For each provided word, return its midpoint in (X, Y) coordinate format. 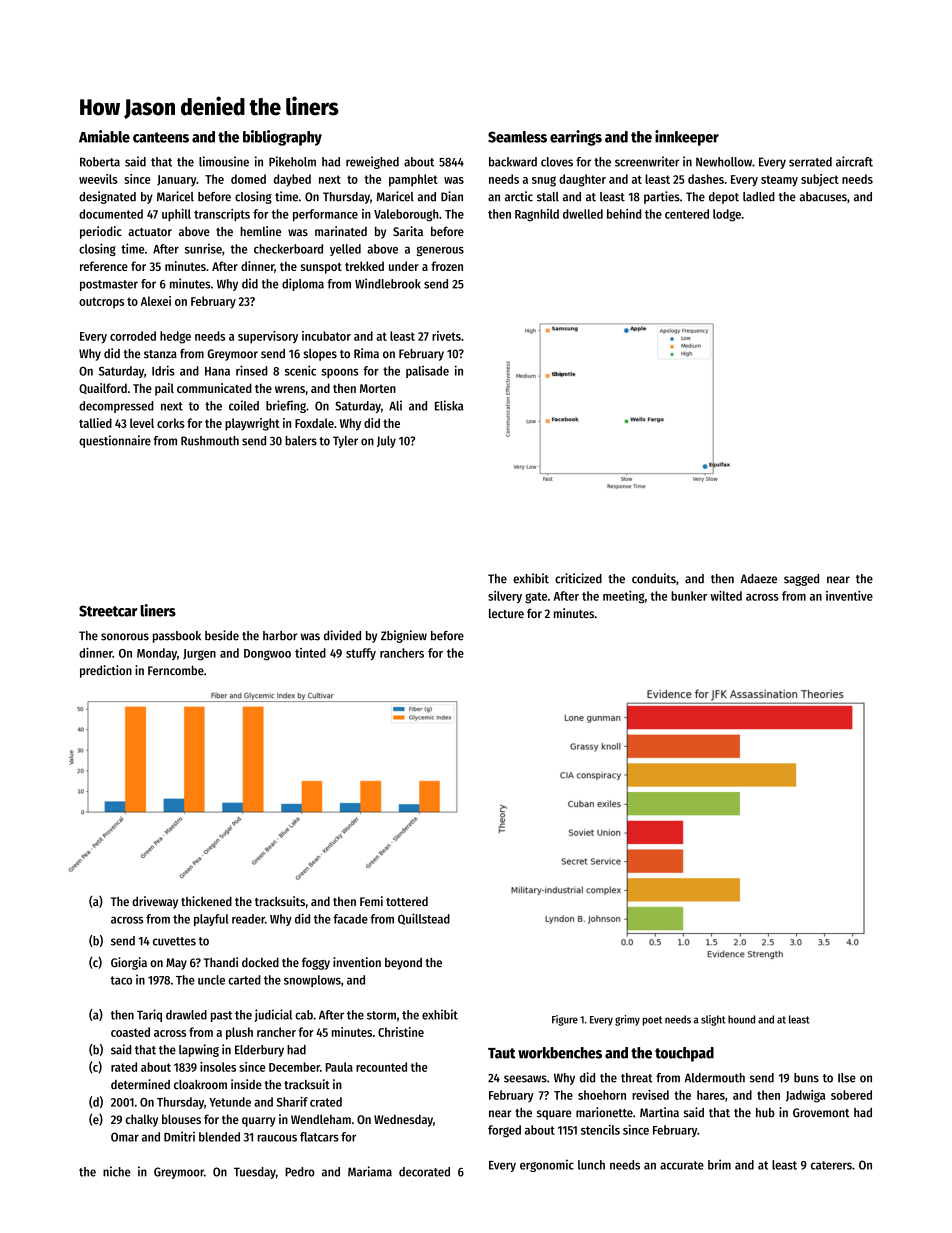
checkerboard (288, 249)
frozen (447, 266)
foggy (316, 963)
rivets (446, 336)
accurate (682, 1165)
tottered (407, 901)
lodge (727, 215)
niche (117, 1171)
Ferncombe (176, 670)
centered (687, 214)
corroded (133, 336)
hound (741, 1019)
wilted (726, 596)
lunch (591, 1165)
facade (350, 919)
